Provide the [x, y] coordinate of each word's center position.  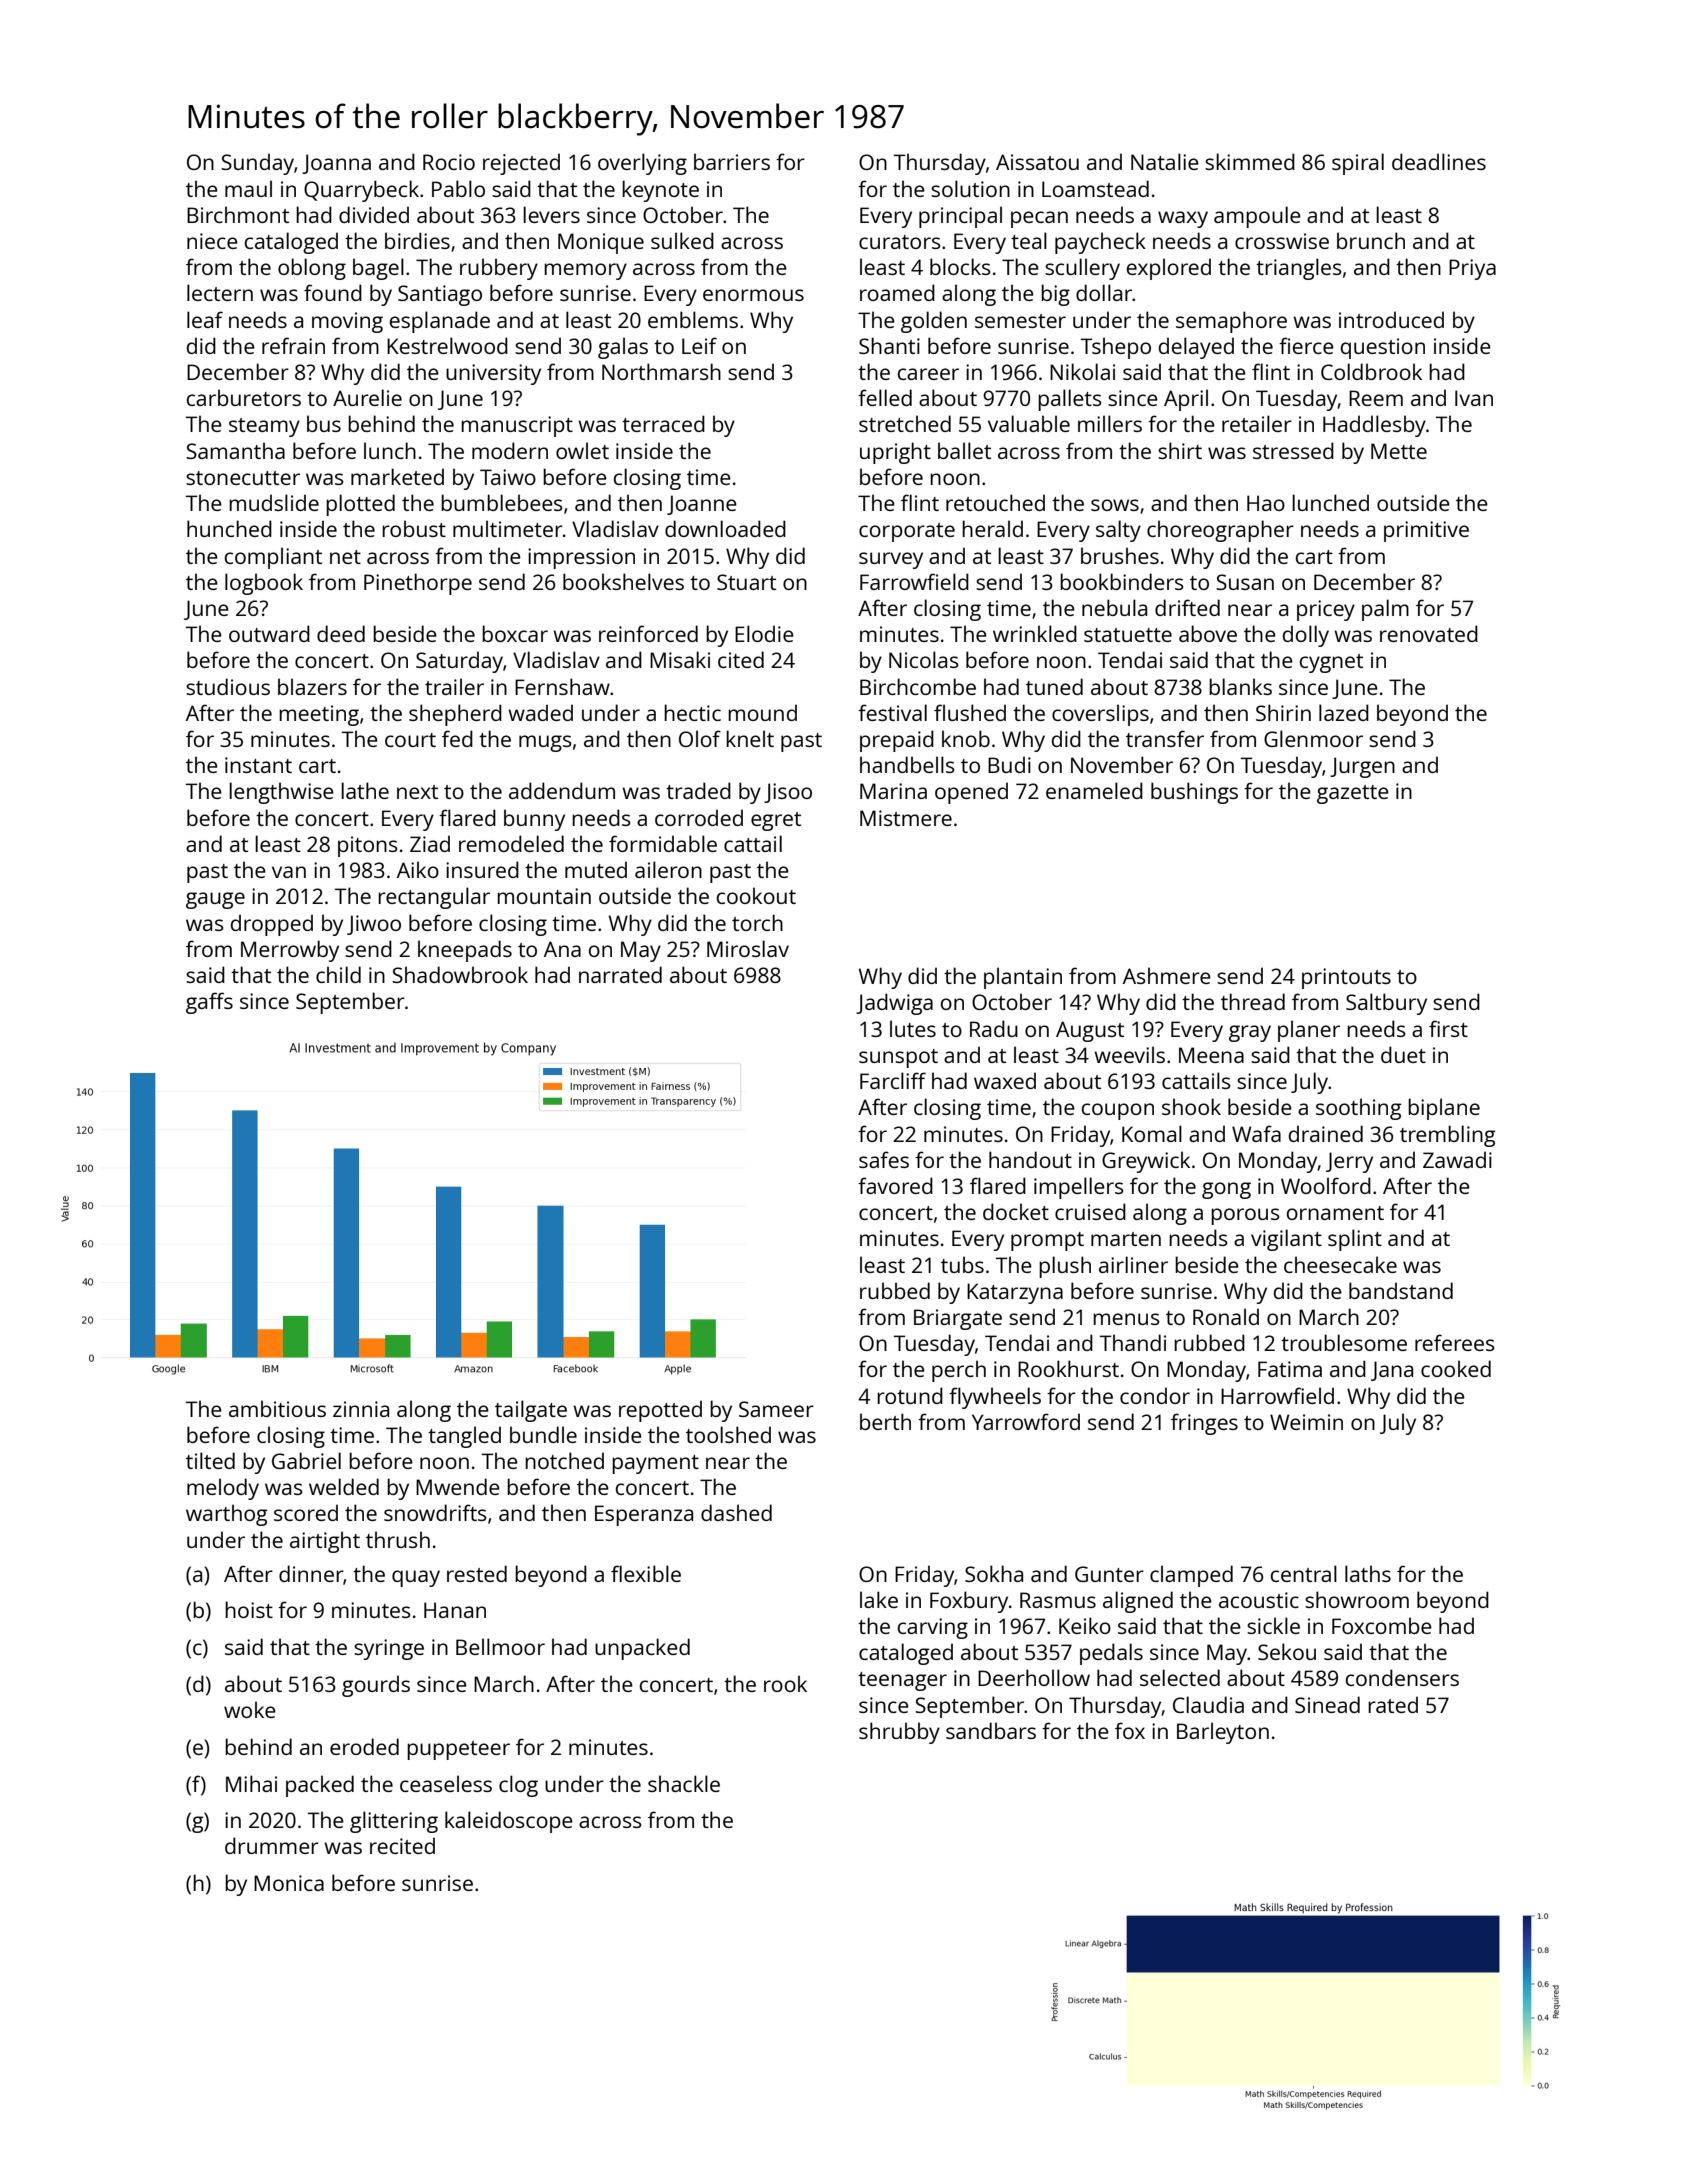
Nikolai [1082, 371]
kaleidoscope [509, 1822]
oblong [312, 269]
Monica [289, 1883]
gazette [1353, 794]
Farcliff [893, 1080]
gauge [215, 900]
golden [934, 322]
